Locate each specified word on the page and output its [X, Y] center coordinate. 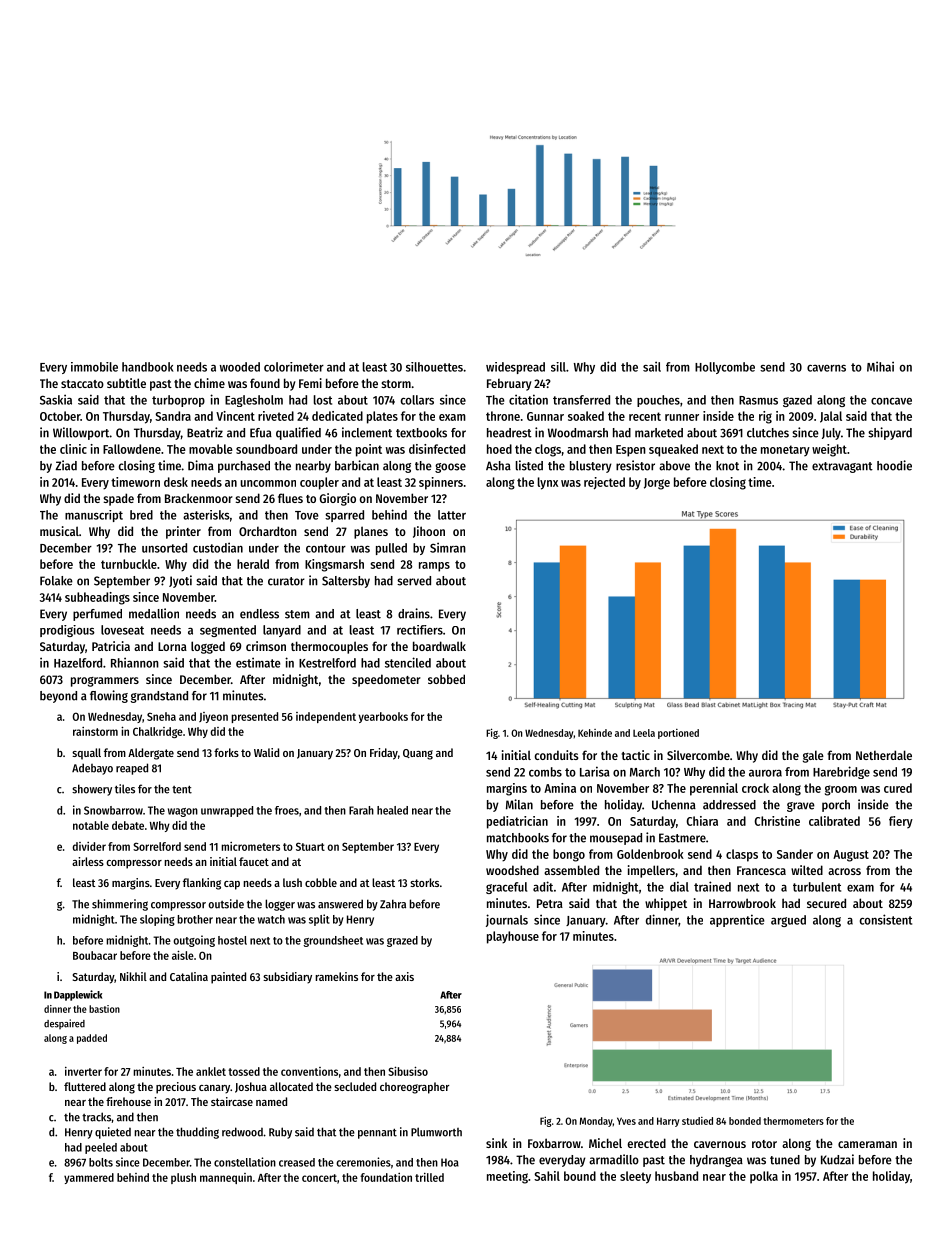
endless [259, 614]
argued [788, 921]
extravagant [842, 467]
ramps [434, 567]
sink [496, 1143]
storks [424, 882]
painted [228, 978]
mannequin [226, 1178]
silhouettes [434, 367]
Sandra [173, 416]
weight [829, 450]
